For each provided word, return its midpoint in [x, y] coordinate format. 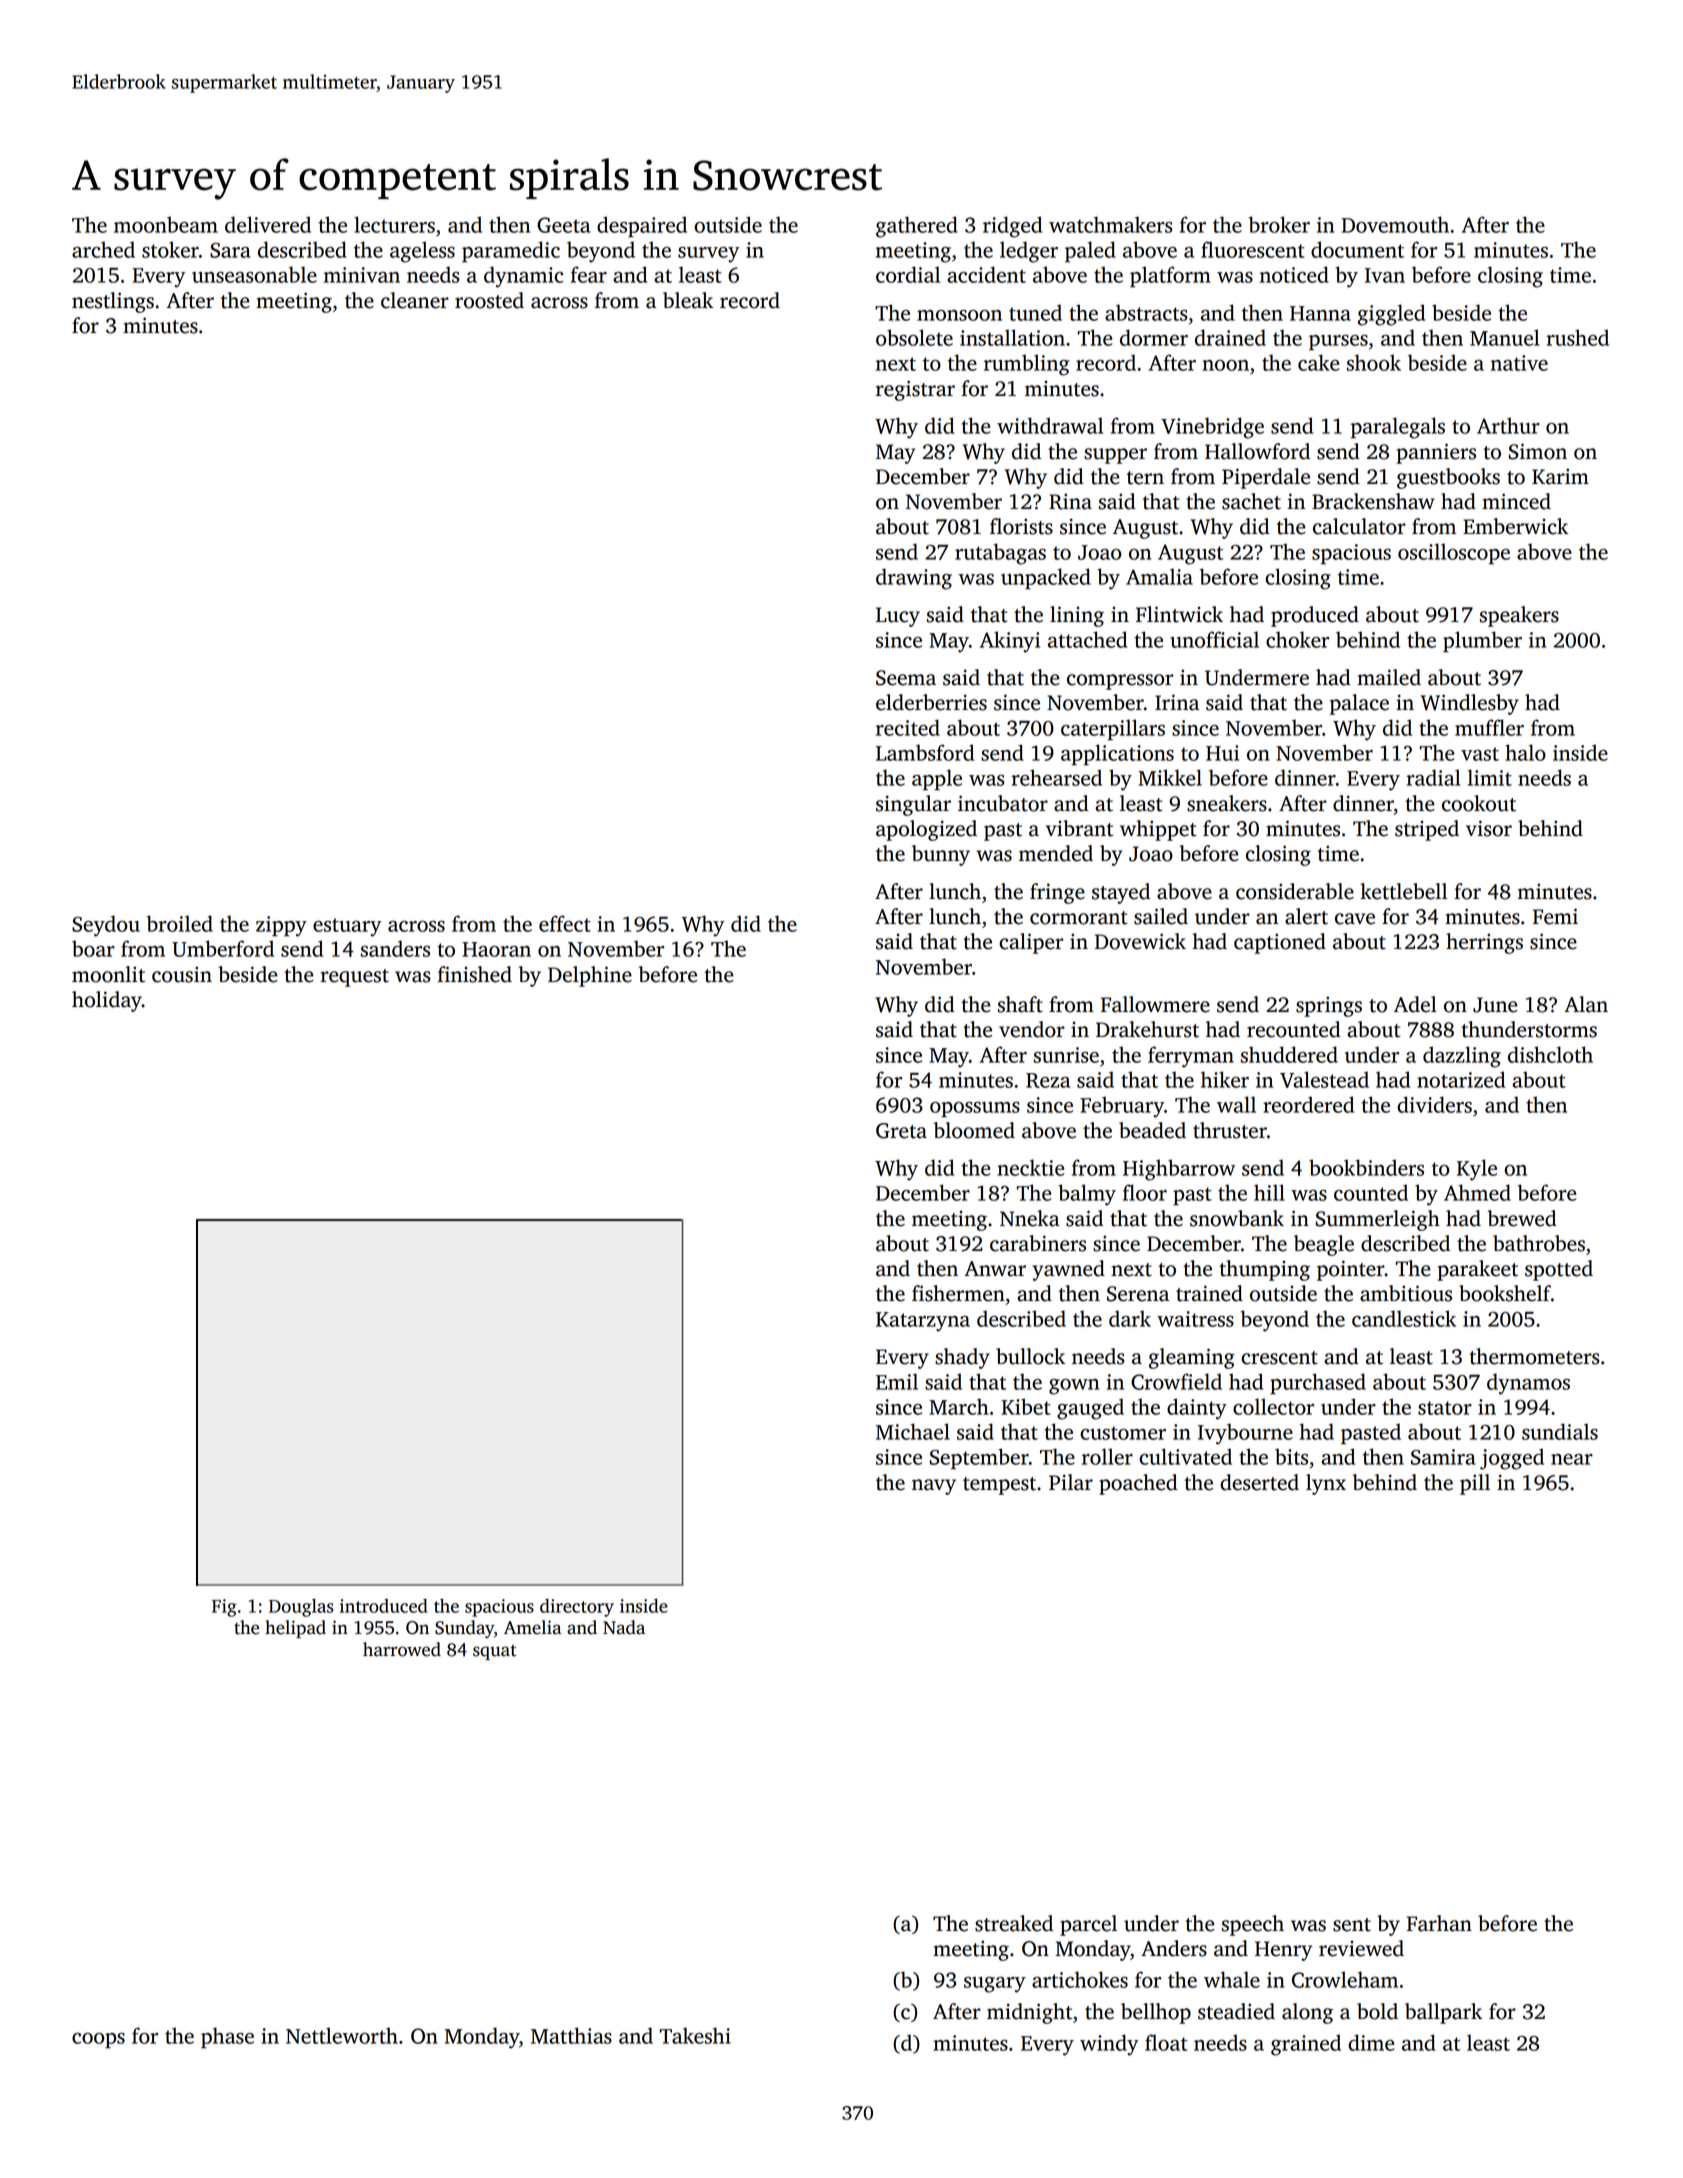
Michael [913, 1431]
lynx [1326, 1484]
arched [103, 249]
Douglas [301, 1607]
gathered [917, 227]
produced [1315, 616]
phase [227, 2038]
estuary [347, 927]
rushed [1577, 337]
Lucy [898, 617]
